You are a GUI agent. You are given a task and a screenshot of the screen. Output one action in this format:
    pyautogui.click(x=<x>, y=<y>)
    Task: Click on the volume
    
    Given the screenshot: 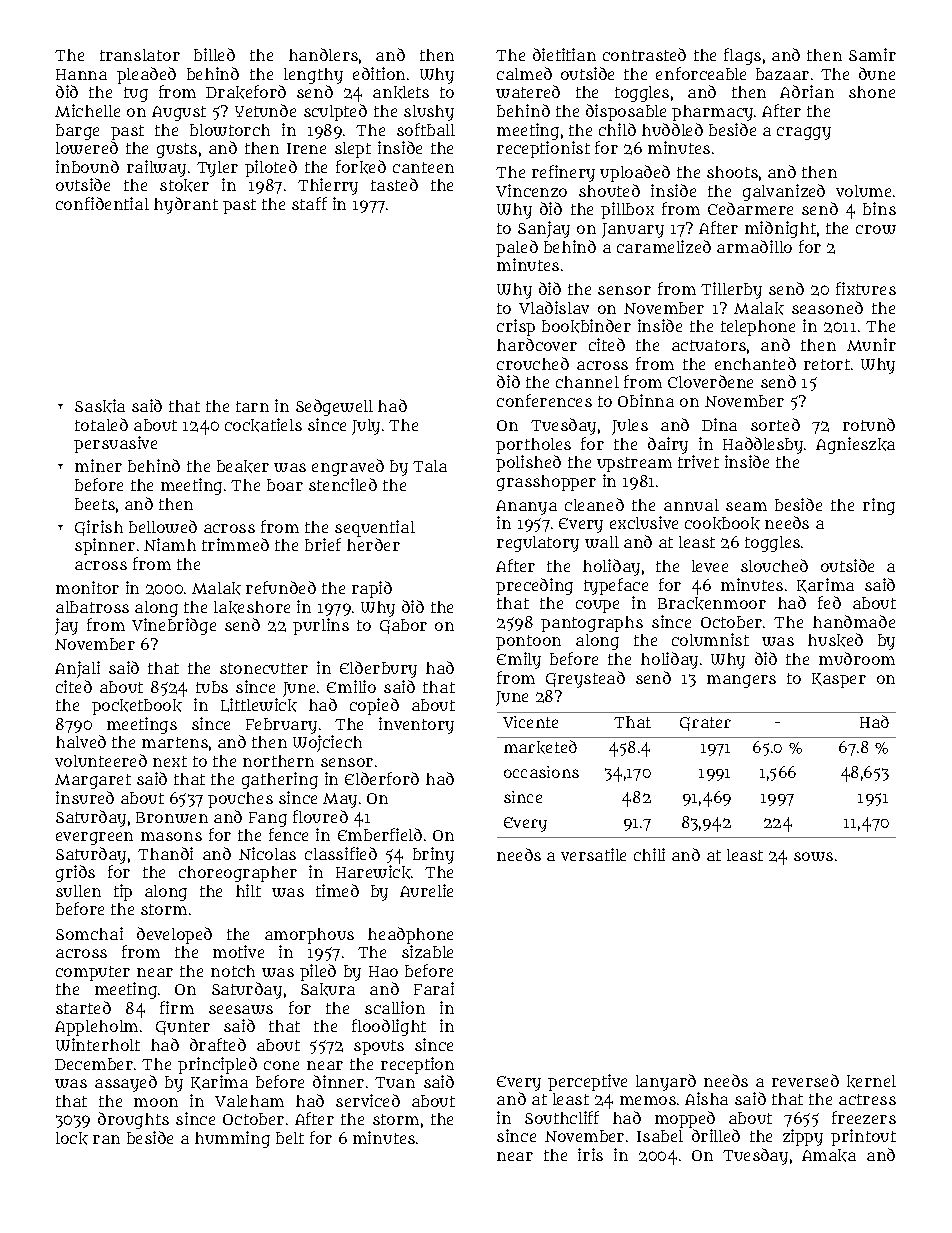 What is the action you would take?
    pyautogui.click(x=863, y=191)
